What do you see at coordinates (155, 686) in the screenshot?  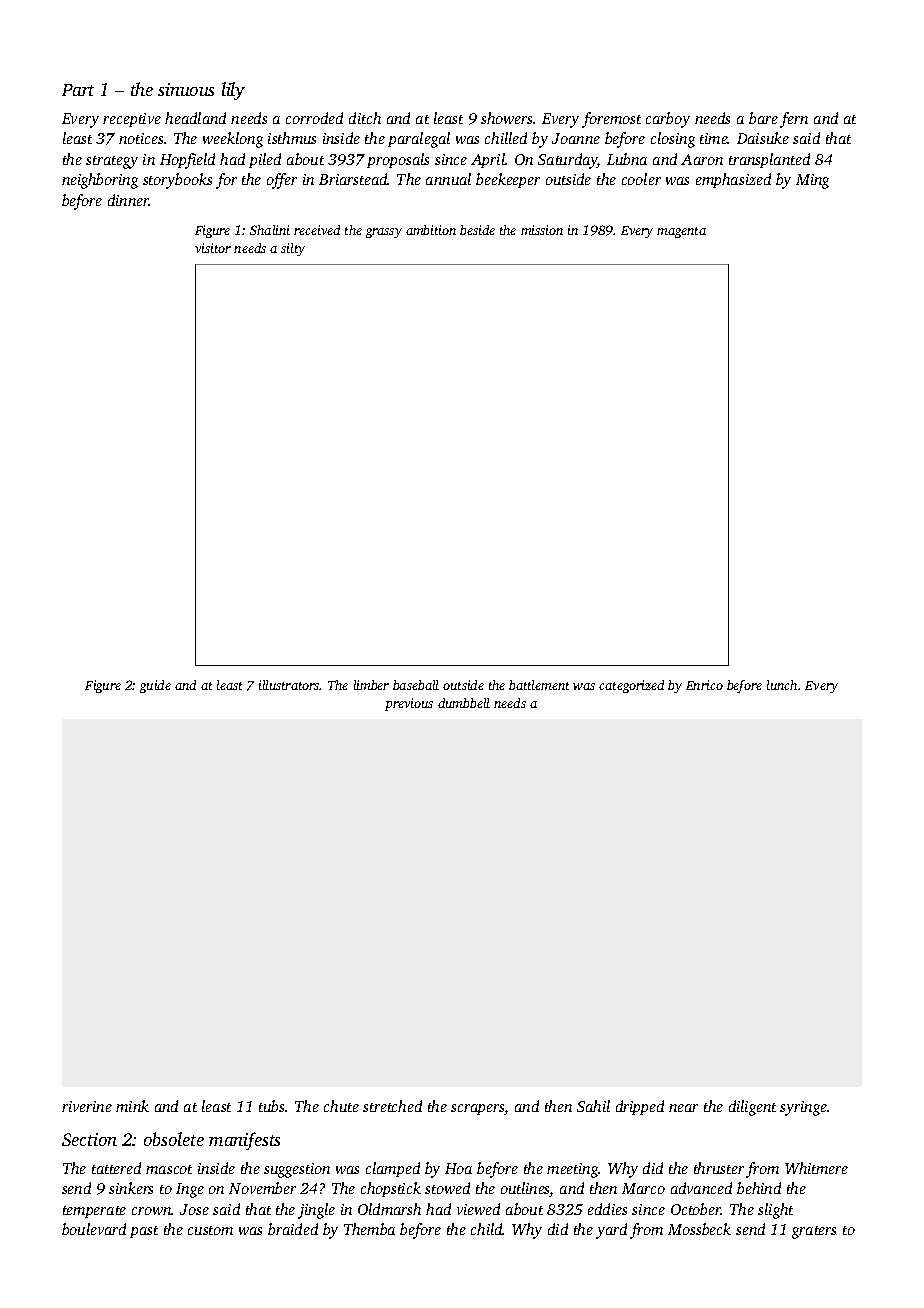 I see `guide` at bounding box center [155, 686].
